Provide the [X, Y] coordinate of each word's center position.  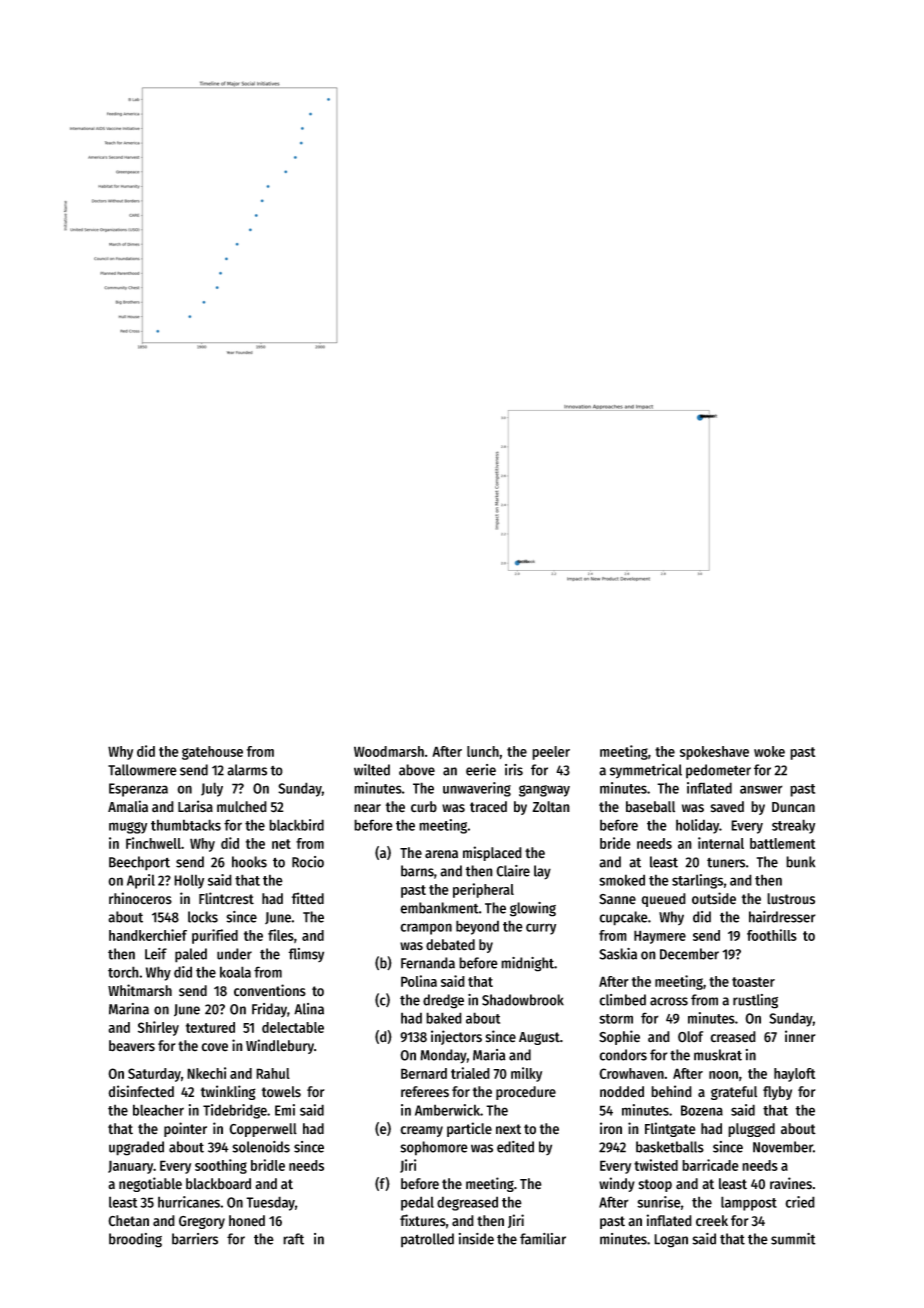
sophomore [434, 1148]
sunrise [659, 1202]
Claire [513, 871]
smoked [622, 880]
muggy [128, 828]
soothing [221, 1166]
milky [526, 1074]
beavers [132, 1046]
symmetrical [646, 771]
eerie [481, 770]
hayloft [795, 1075]
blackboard [218, 1184]
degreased [467, 1203]
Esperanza [138, 790]
